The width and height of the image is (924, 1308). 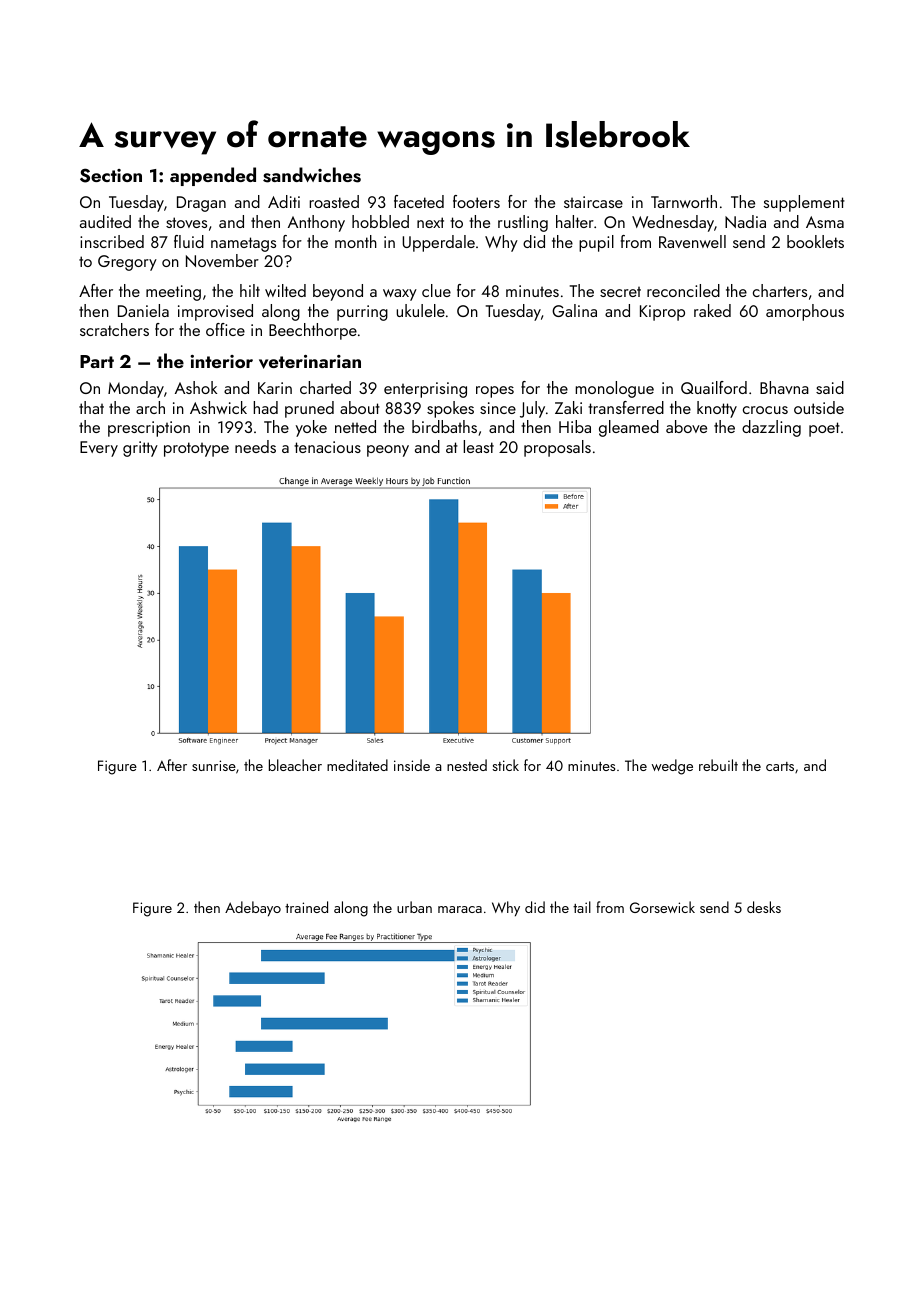 What do you see at coordinates (356, 241) in the image?
I see `month` at bounding box center [356, 241].
